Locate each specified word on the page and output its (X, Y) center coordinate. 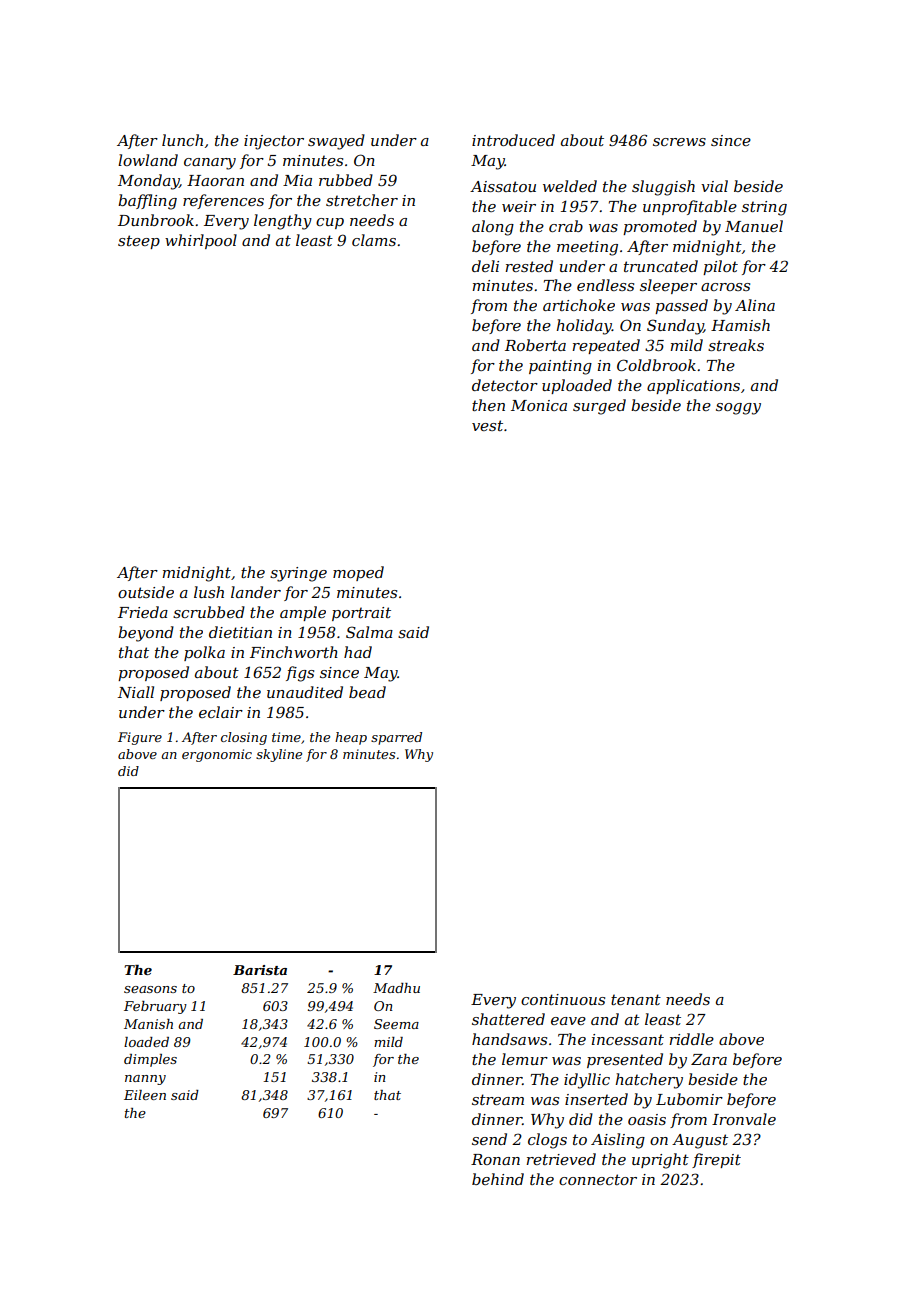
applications (693, 386)
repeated (606, 346)
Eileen (145, 1095)
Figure (140, 738)
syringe (298, 574)
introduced (513, 140)
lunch (182, 140)
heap (351, 738)
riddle (691, 1039)
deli (485, 266)
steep (139, 242)
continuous (563, 999)
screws (679, 142)
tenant (636, 999)
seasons (150, 989)
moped (358, 573)
